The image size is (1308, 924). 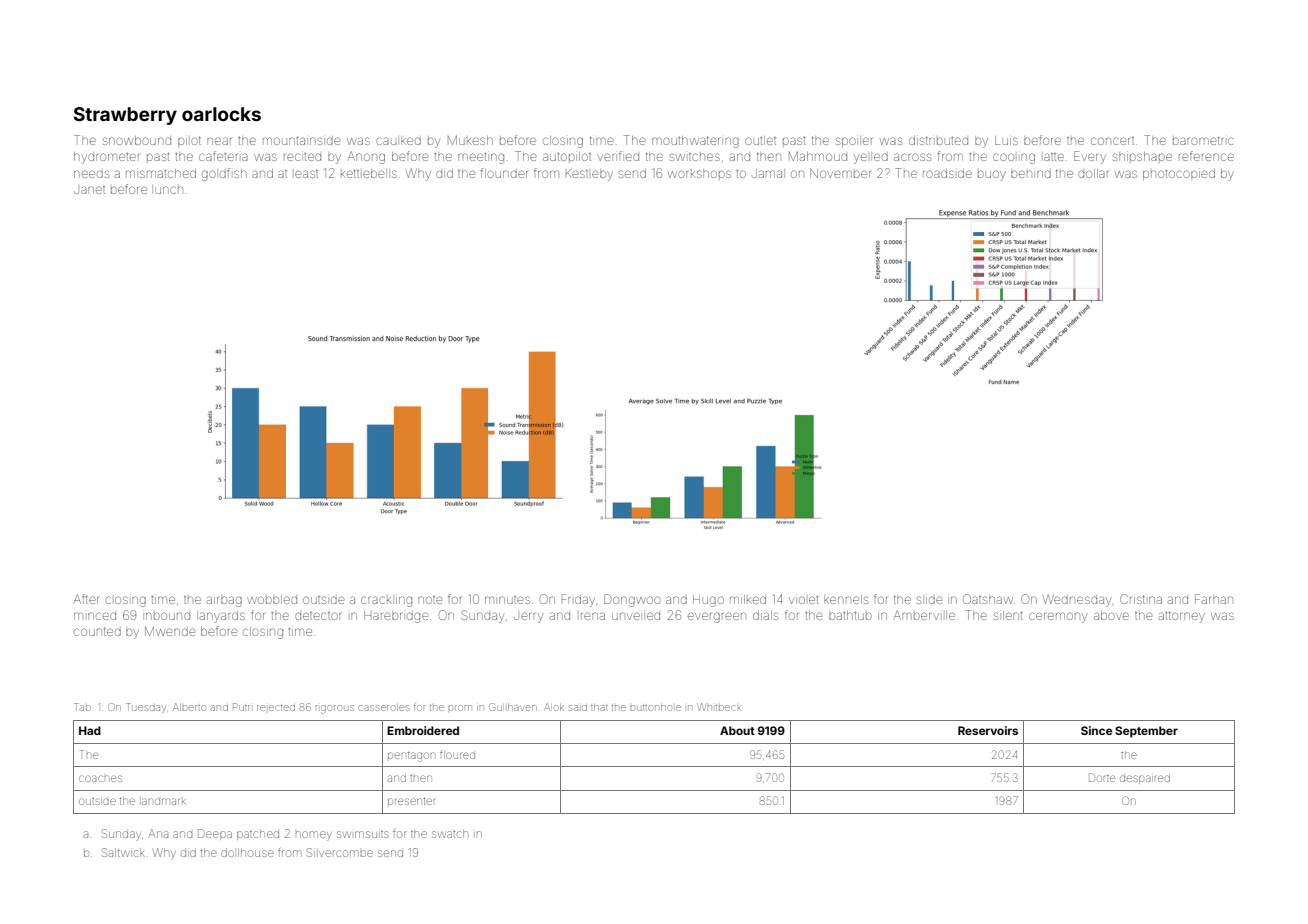 I want to click on Cristina, so click(x=1141, y=599).
